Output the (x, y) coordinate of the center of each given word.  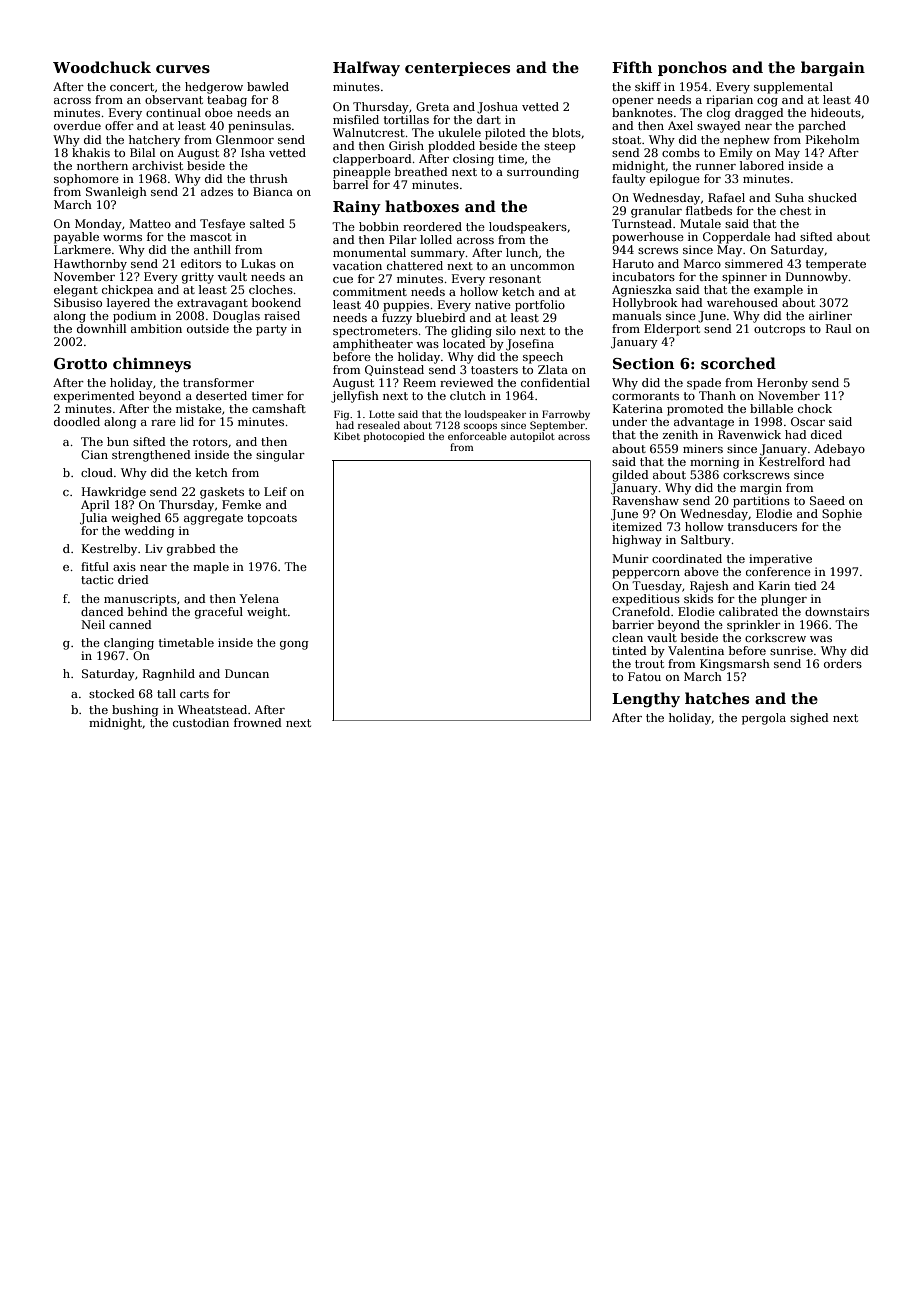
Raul (838, 328)
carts (194, 694)
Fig (341, 415)
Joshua (497, 108)
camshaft (279, 408)
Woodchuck (102, 67)
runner (716, 167)
